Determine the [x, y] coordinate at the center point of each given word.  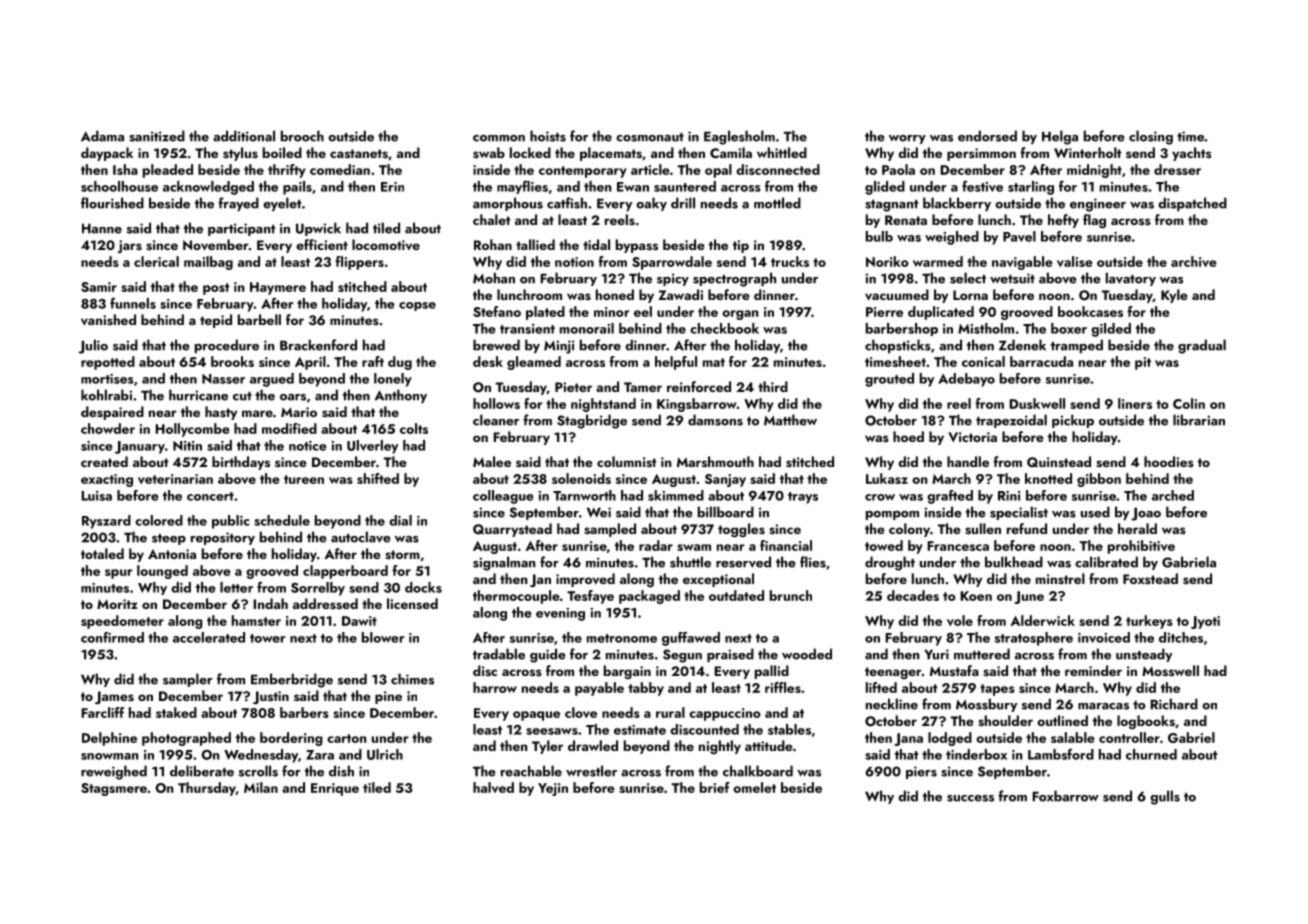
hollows [496, 403]
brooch [302, 136]
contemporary [583, 172]
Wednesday [261, 756]
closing [1151, 137]
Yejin [553, 789]
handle [968, 461]
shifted [378, 478]
